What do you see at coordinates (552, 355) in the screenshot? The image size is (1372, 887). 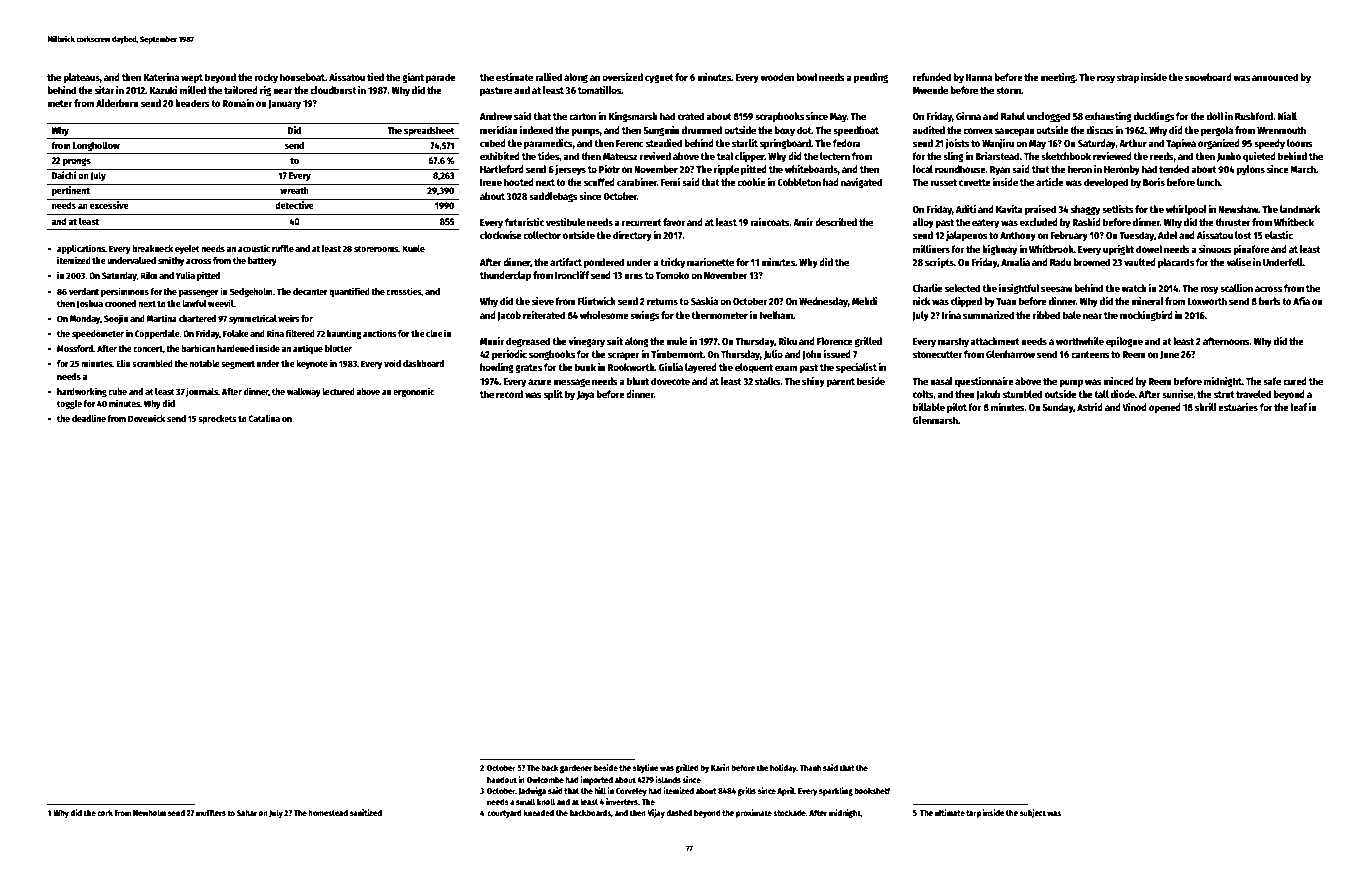 I see `songbooks` at bounding box center [552, 355].
